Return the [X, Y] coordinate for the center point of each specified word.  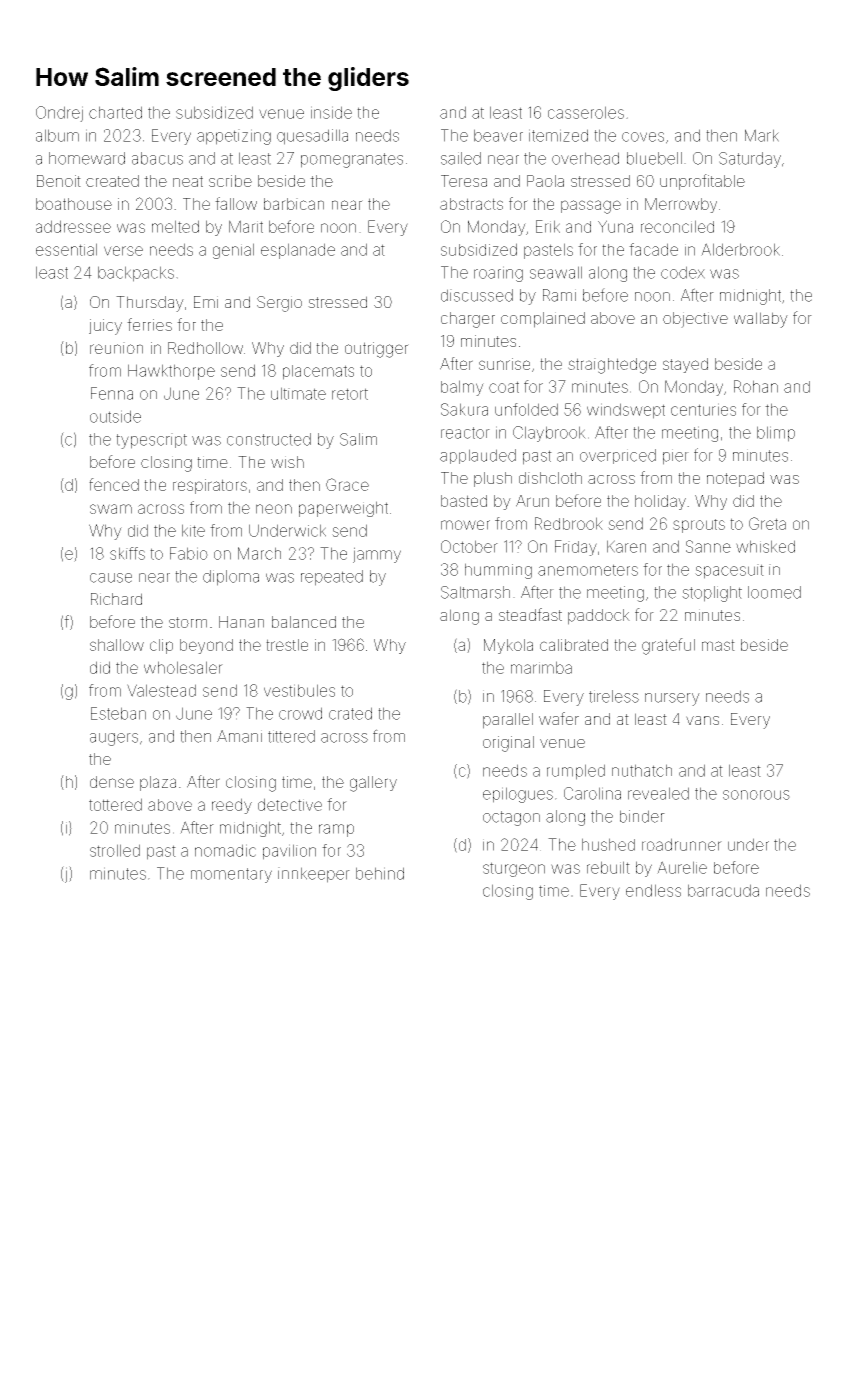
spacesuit [729, 571]
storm [188, 622]
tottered [115, 804]
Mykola [508, 646]
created [112, 181]
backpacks [136, 274]
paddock [599, 617]
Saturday [750, 160]
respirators [210, 486]
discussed [477, 295]
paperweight [343, 509]
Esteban [118, 713]
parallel [508, 721]
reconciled [677, 226]
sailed [461, 158]
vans [702, 720]
